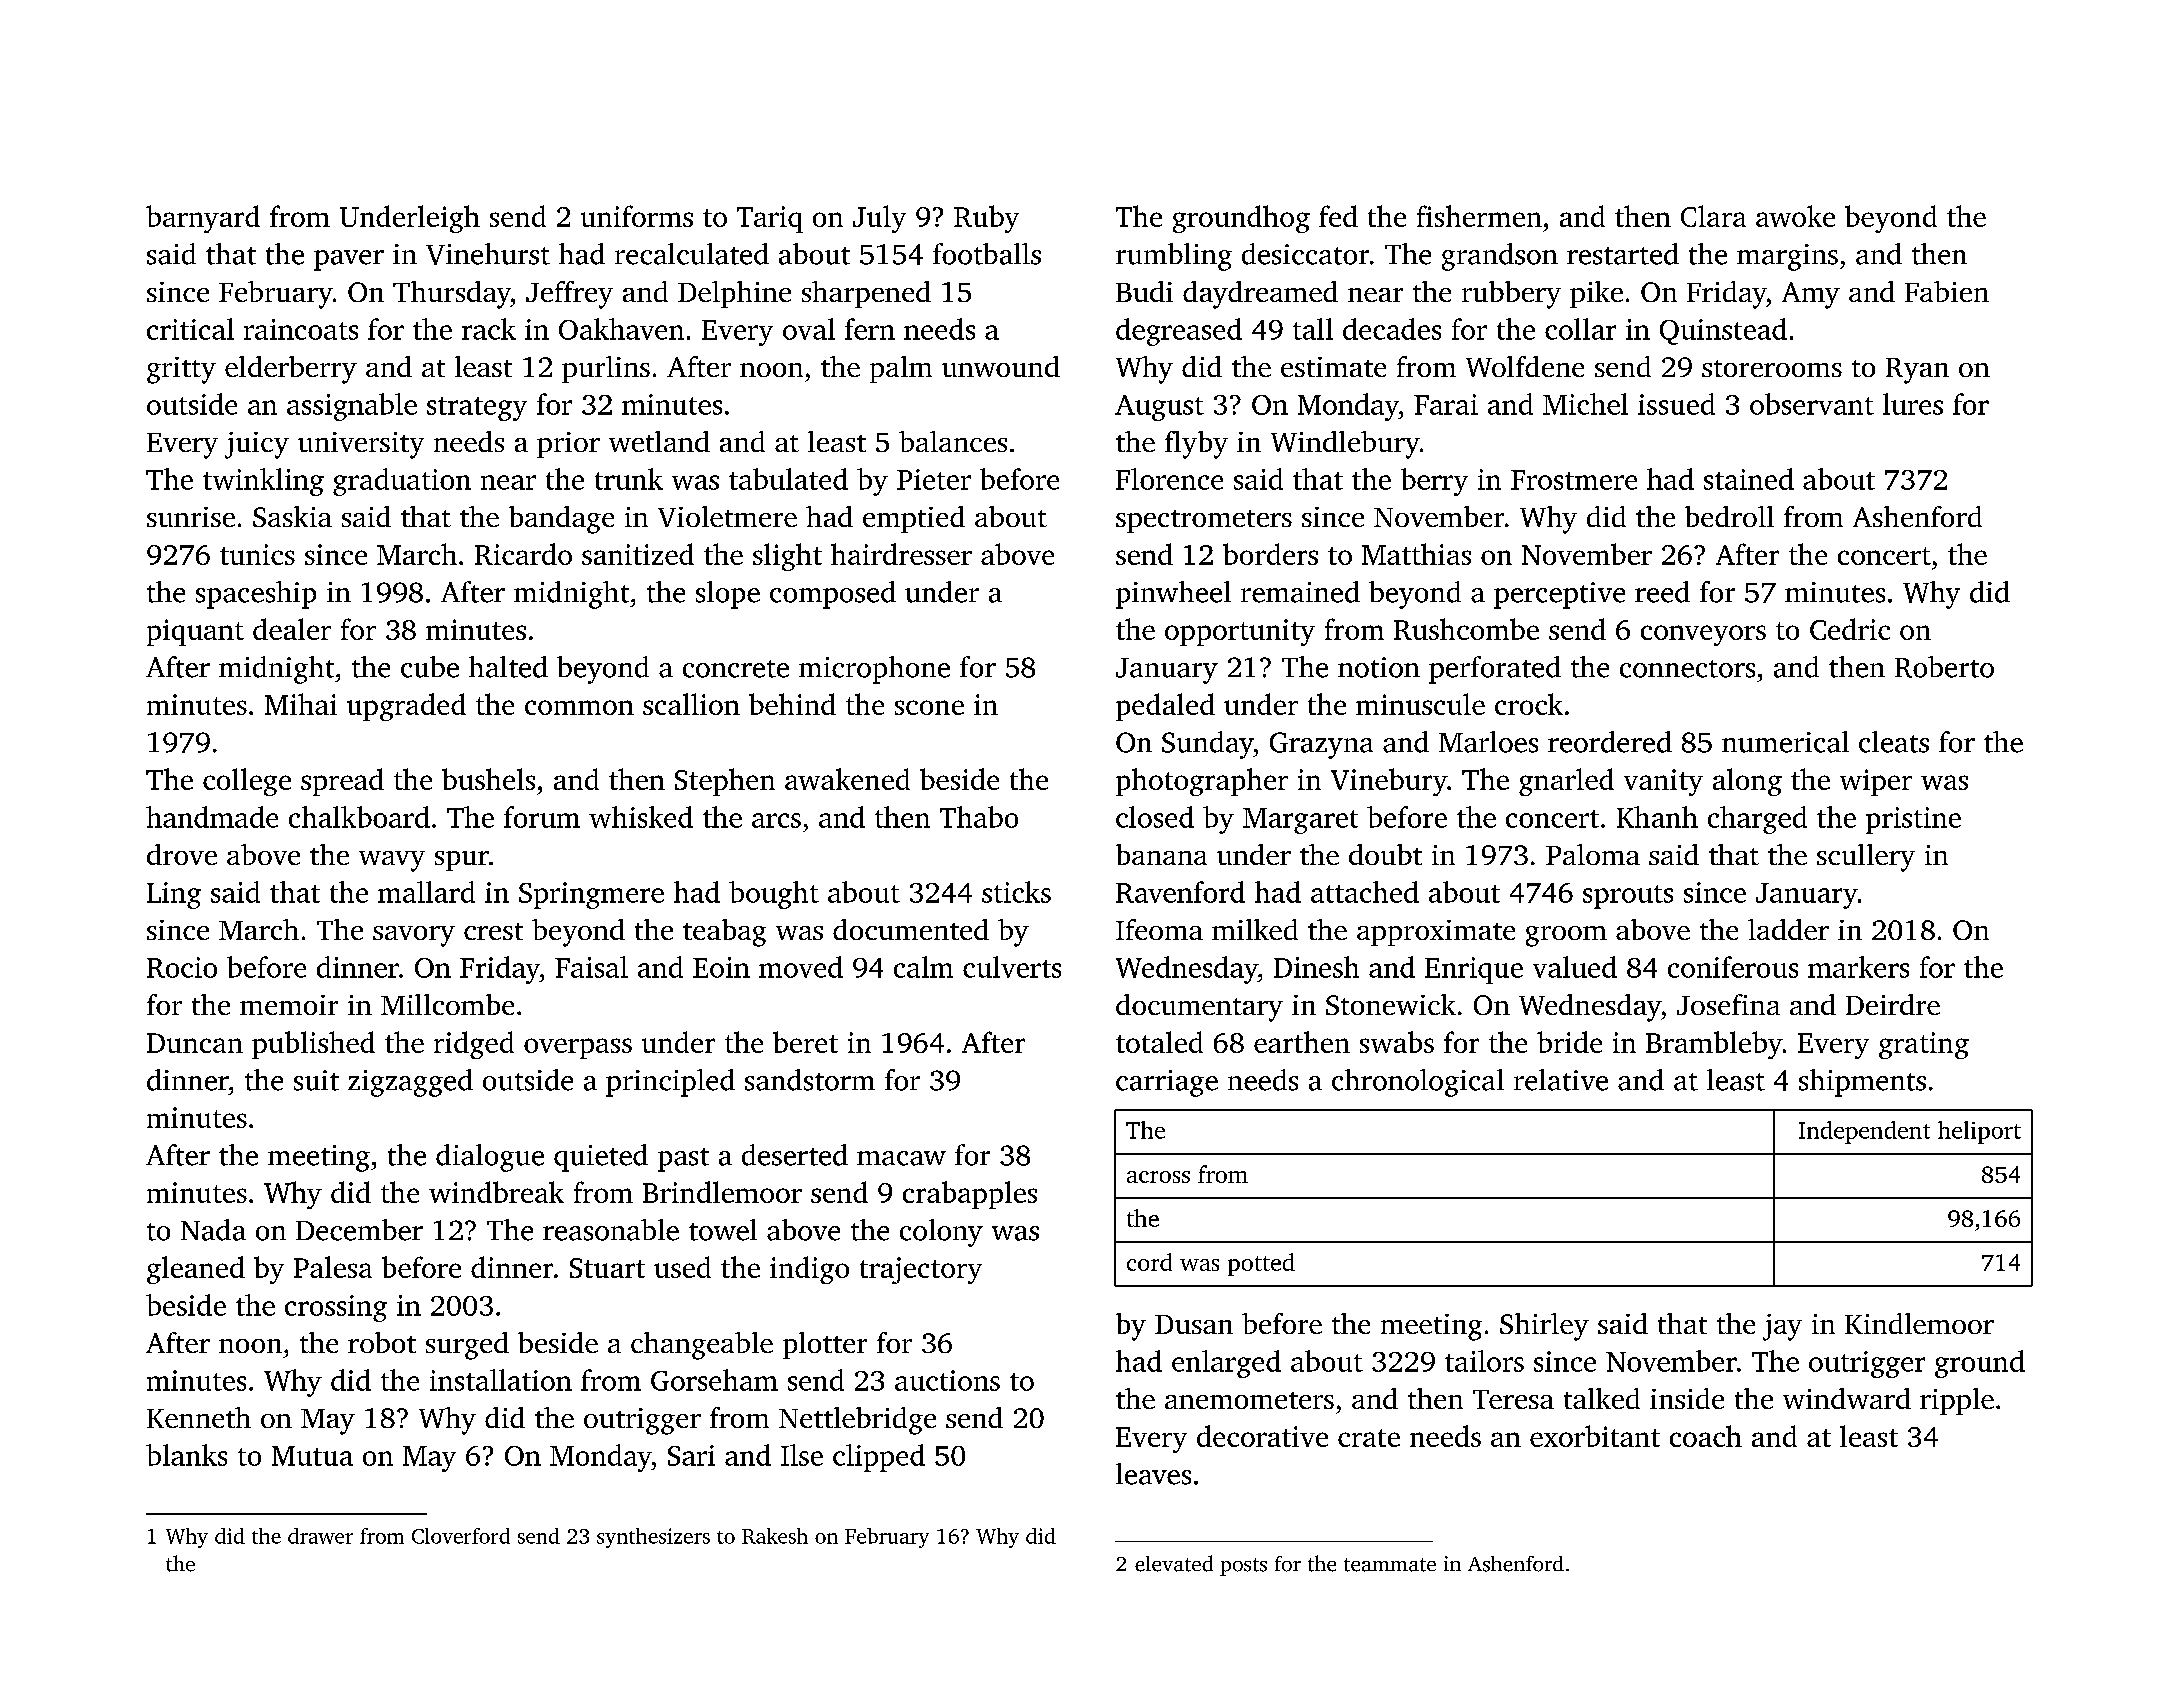 This screenshot has width=2178, height=1683. What do you see at coordinates (1574, 480) in the screenshot?
I see `Frostmere` at bounding box center [1574, 480].
